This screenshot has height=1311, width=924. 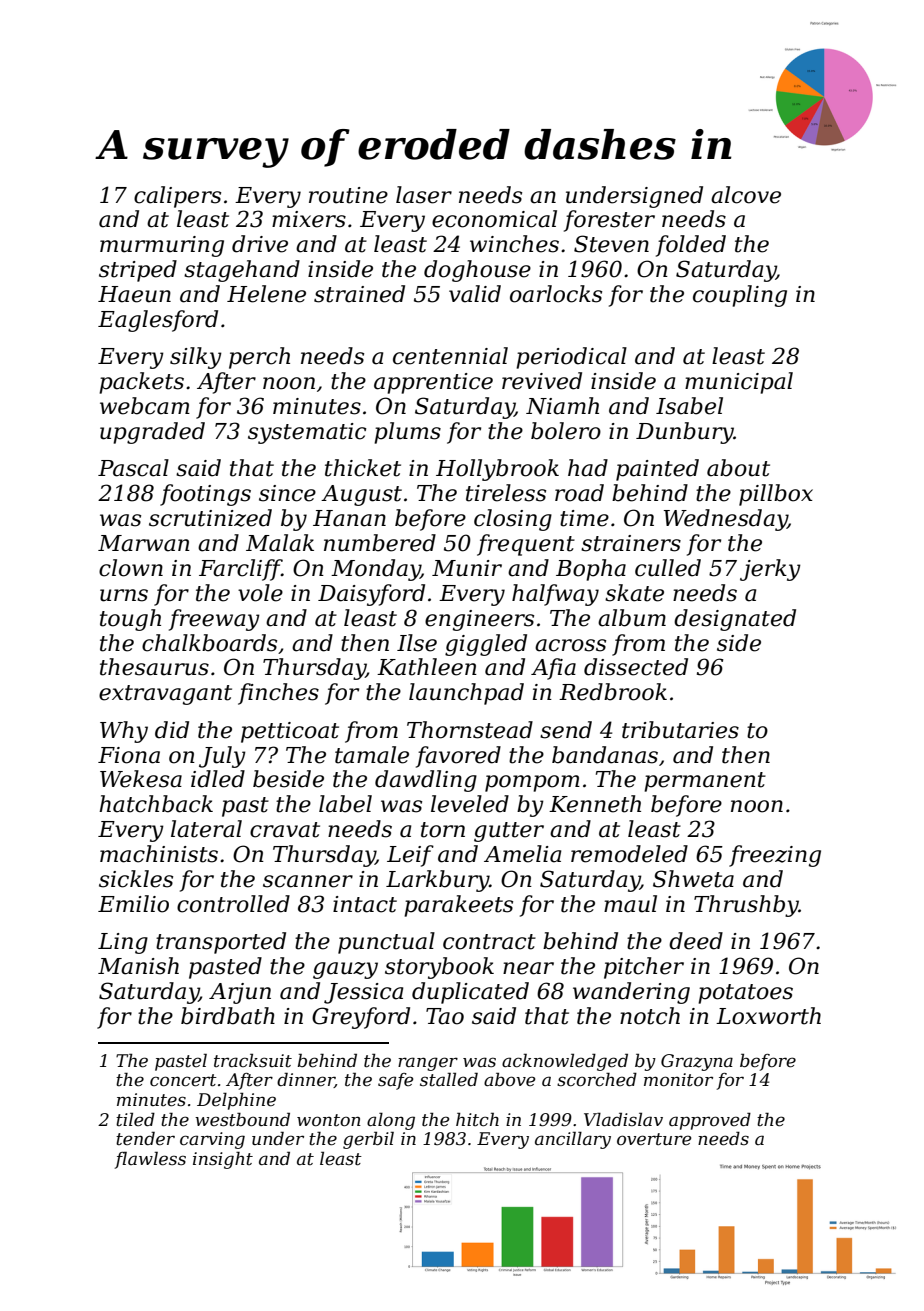 What do you see at coordinates (691, 246) in the screenshot?
I see `folded` at bounding box center [691, 246].
